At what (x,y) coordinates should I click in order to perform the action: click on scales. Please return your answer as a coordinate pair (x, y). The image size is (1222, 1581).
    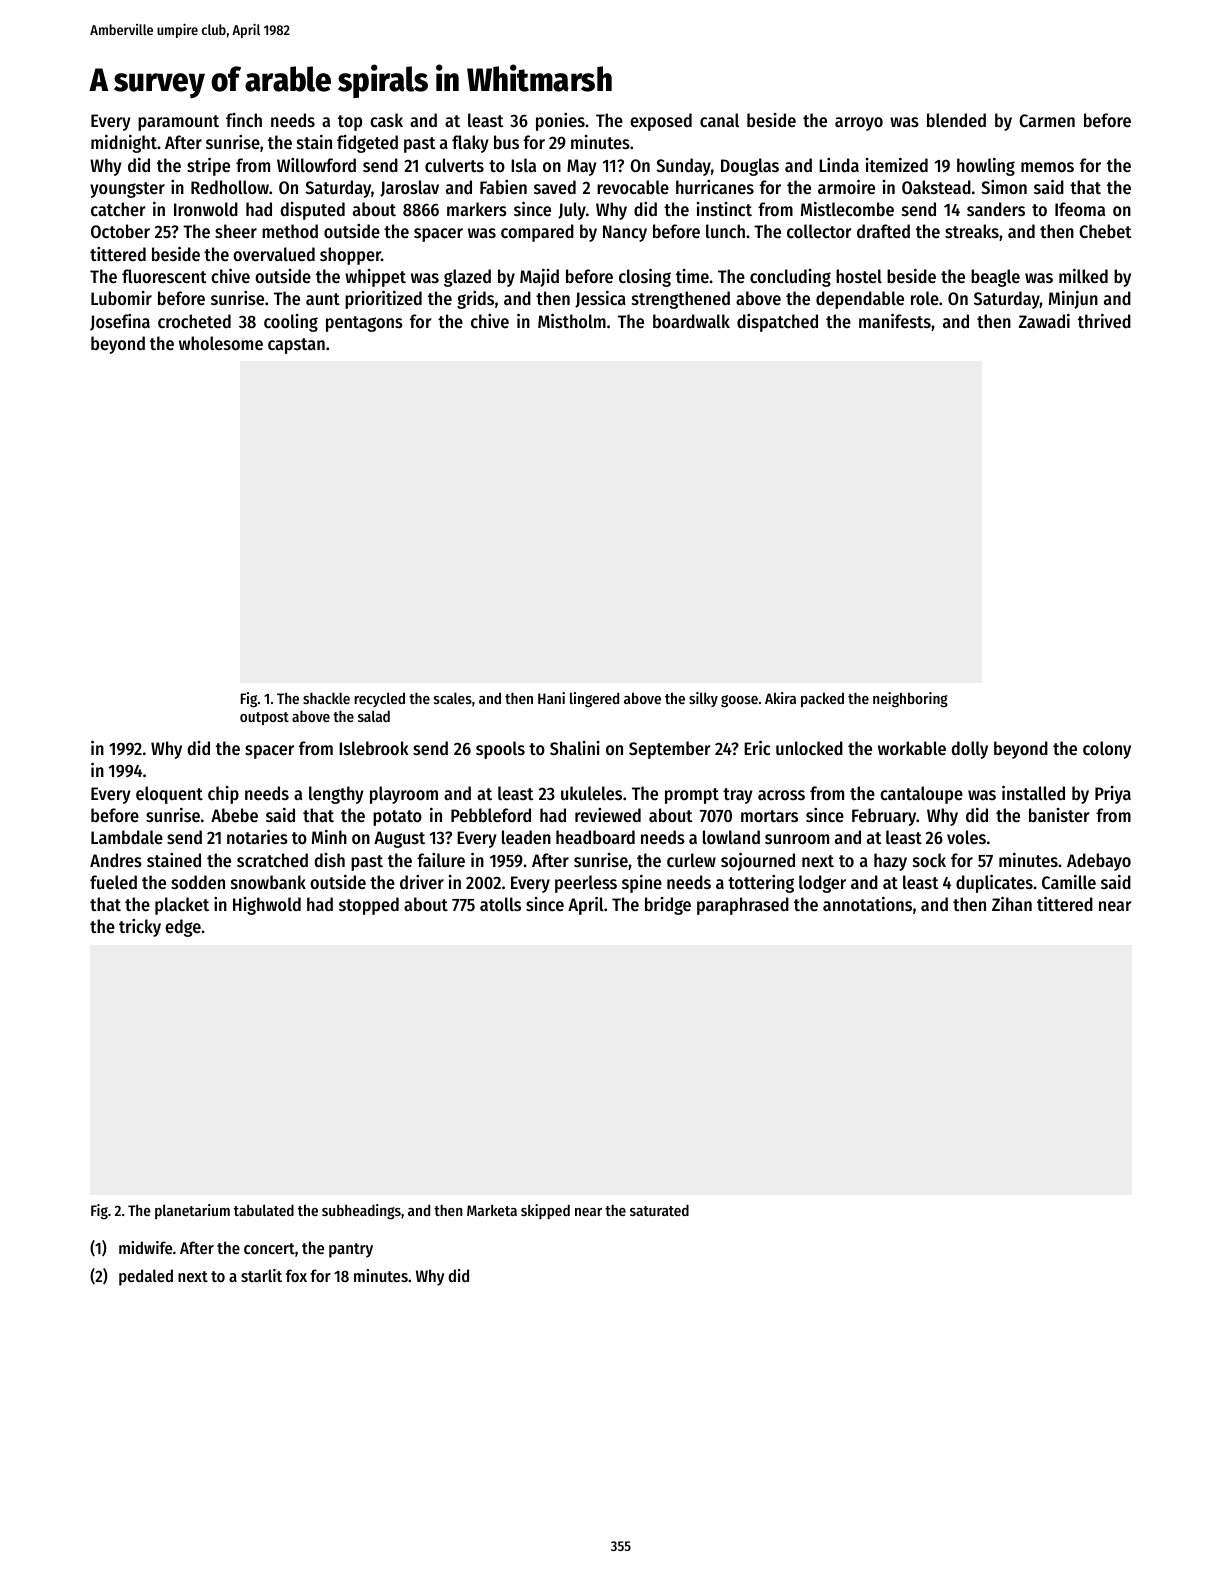
    Looking at the image, I should click on (453, 698).
